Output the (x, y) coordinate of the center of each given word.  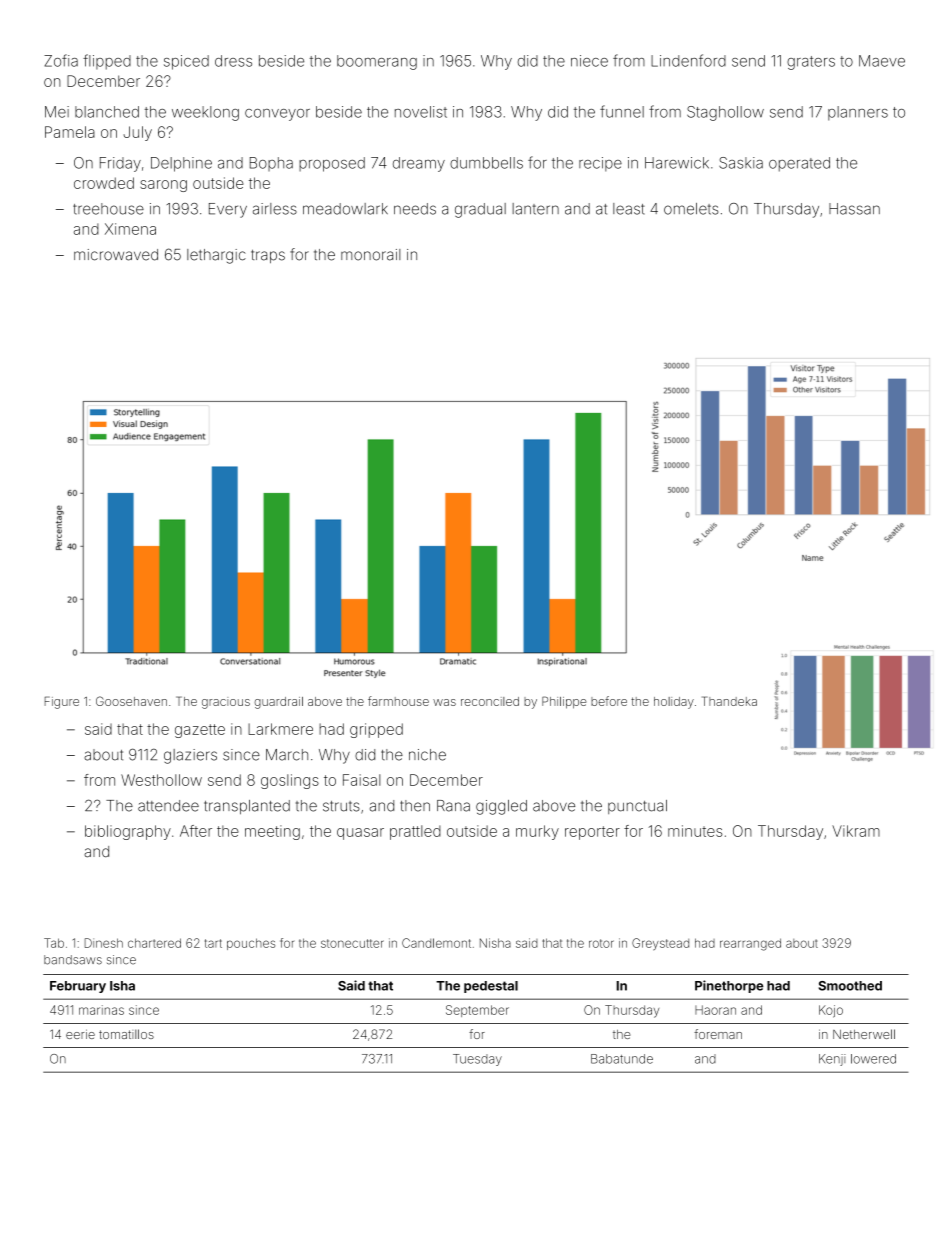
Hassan (854, 209)
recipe (600, 164)
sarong (163, 186)
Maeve (882, 61)
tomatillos (126, 1034)
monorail (371, 255)
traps (268, 256)
